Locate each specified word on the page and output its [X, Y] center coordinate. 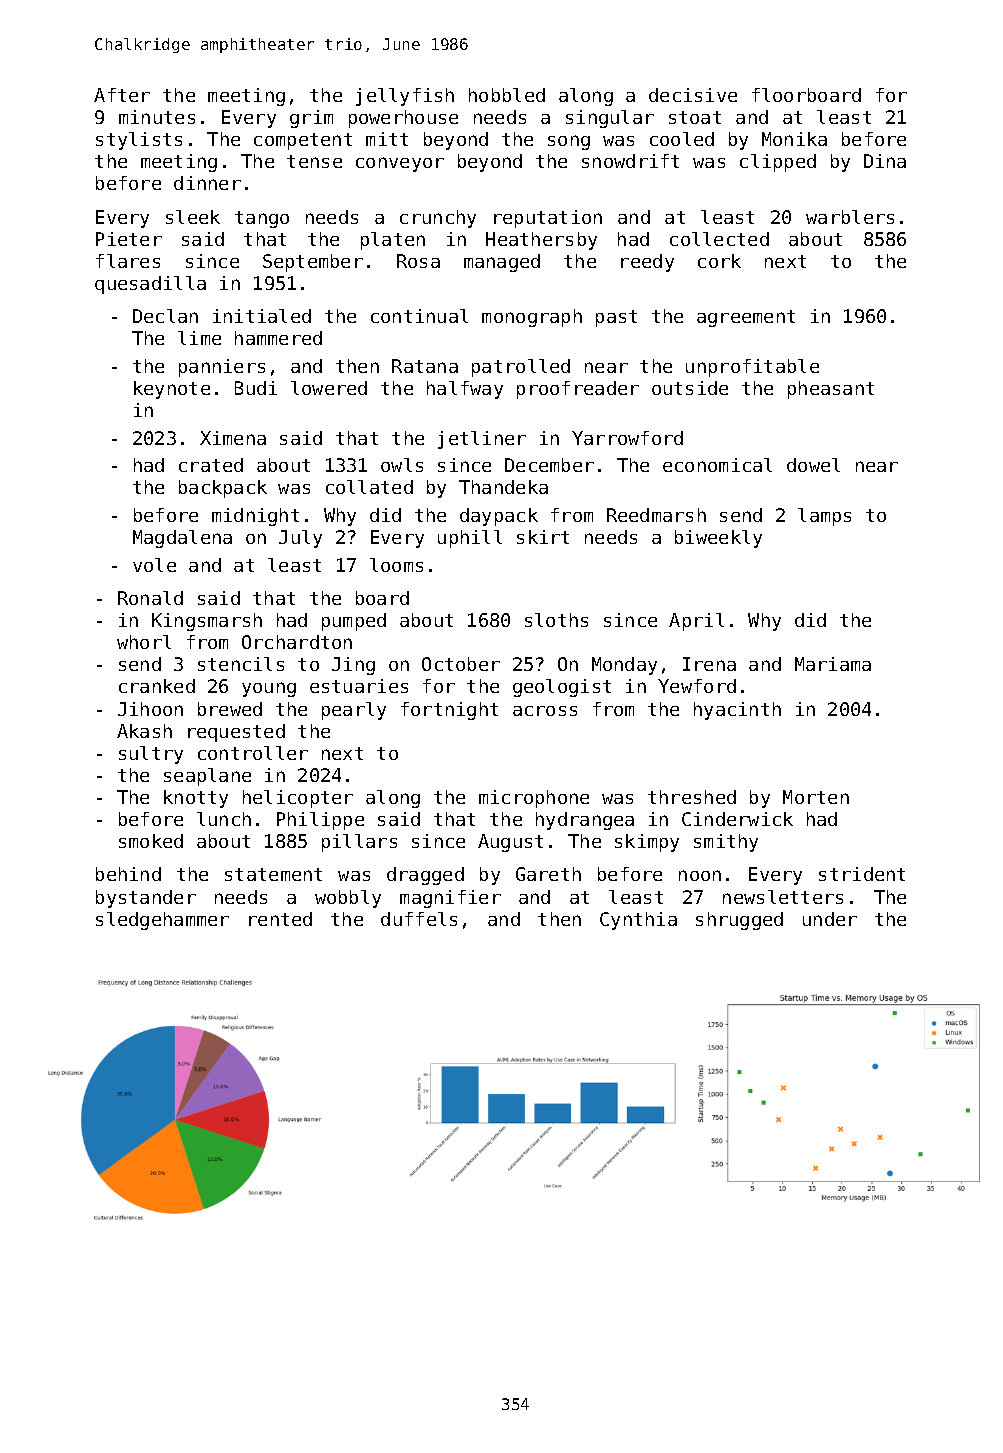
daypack [499, 517]
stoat [695, 117]
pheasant [831, 390]
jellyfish [405, 97]
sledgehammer [162, 921]
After [122, 95]
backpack [223, 489]
